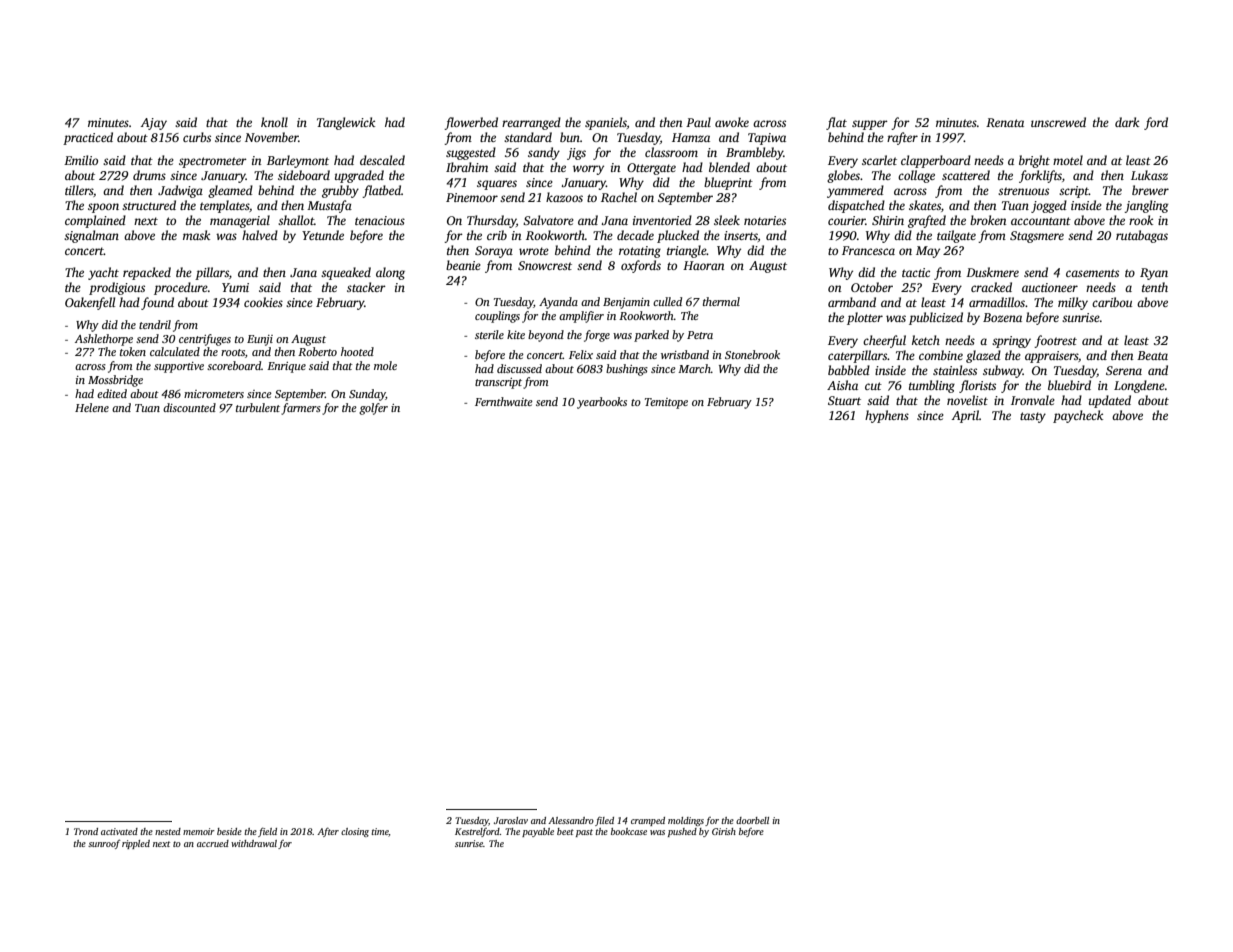 This screenshot has width=1233, height=952. Describe the element at coordinates (640, 252) in the screenshot. I see `rotating` at that location.
